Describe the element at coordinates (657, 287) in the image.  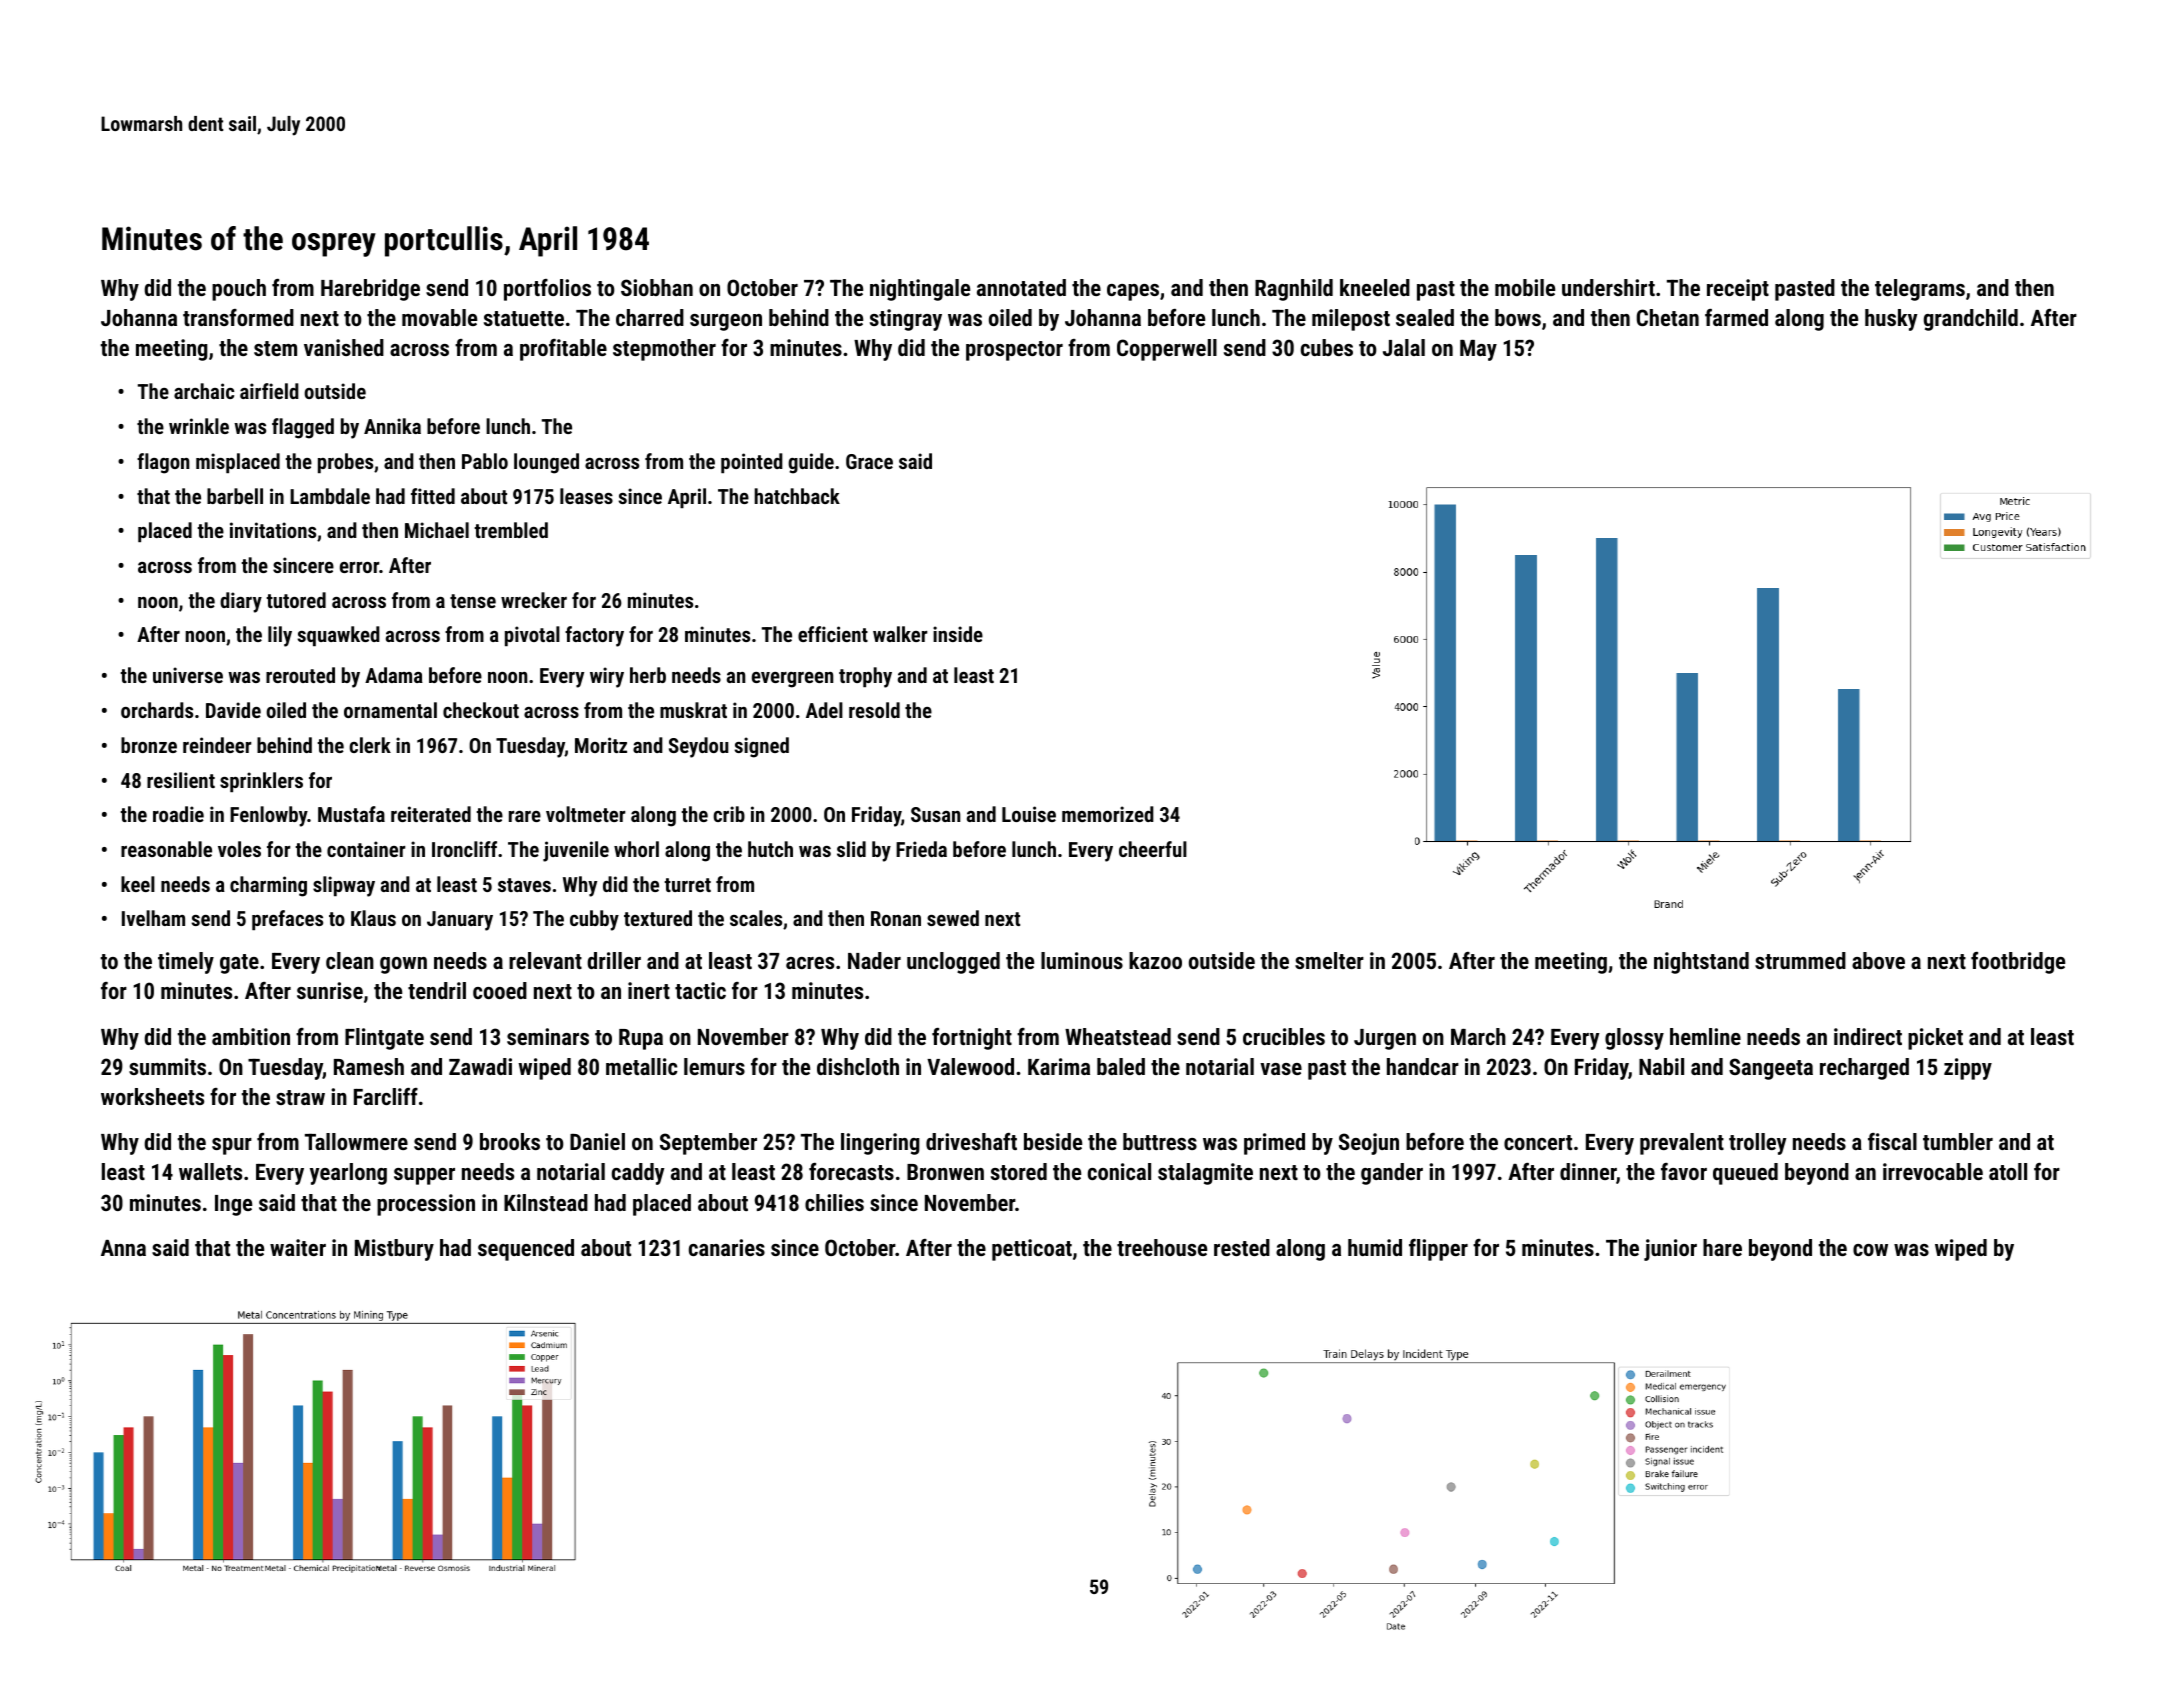
I see `Siobhan` at that location.
